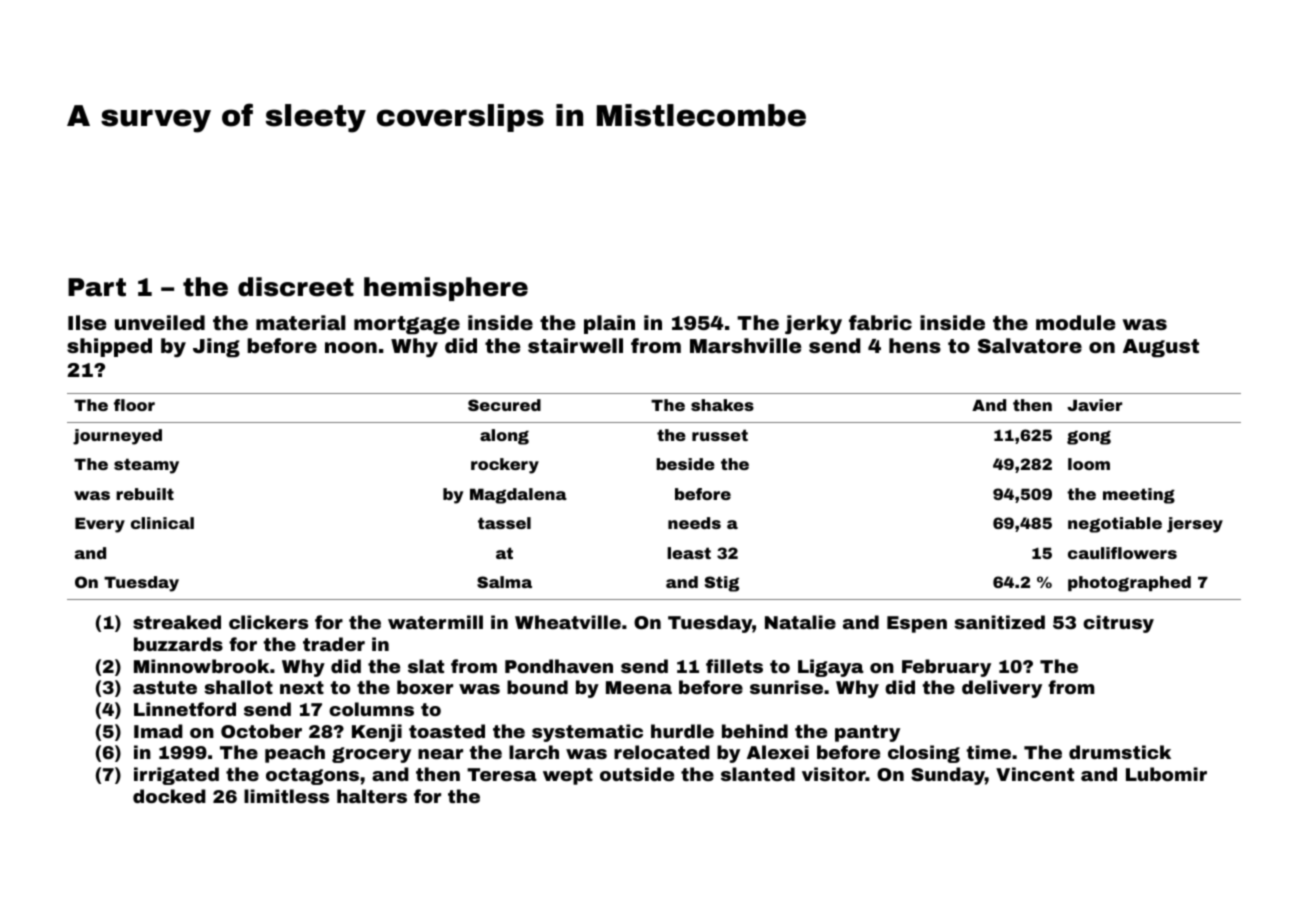 The image size is (1308, 924). Describe the element at coordinates (146, 466) in the document. I see `steamy` at that location.
